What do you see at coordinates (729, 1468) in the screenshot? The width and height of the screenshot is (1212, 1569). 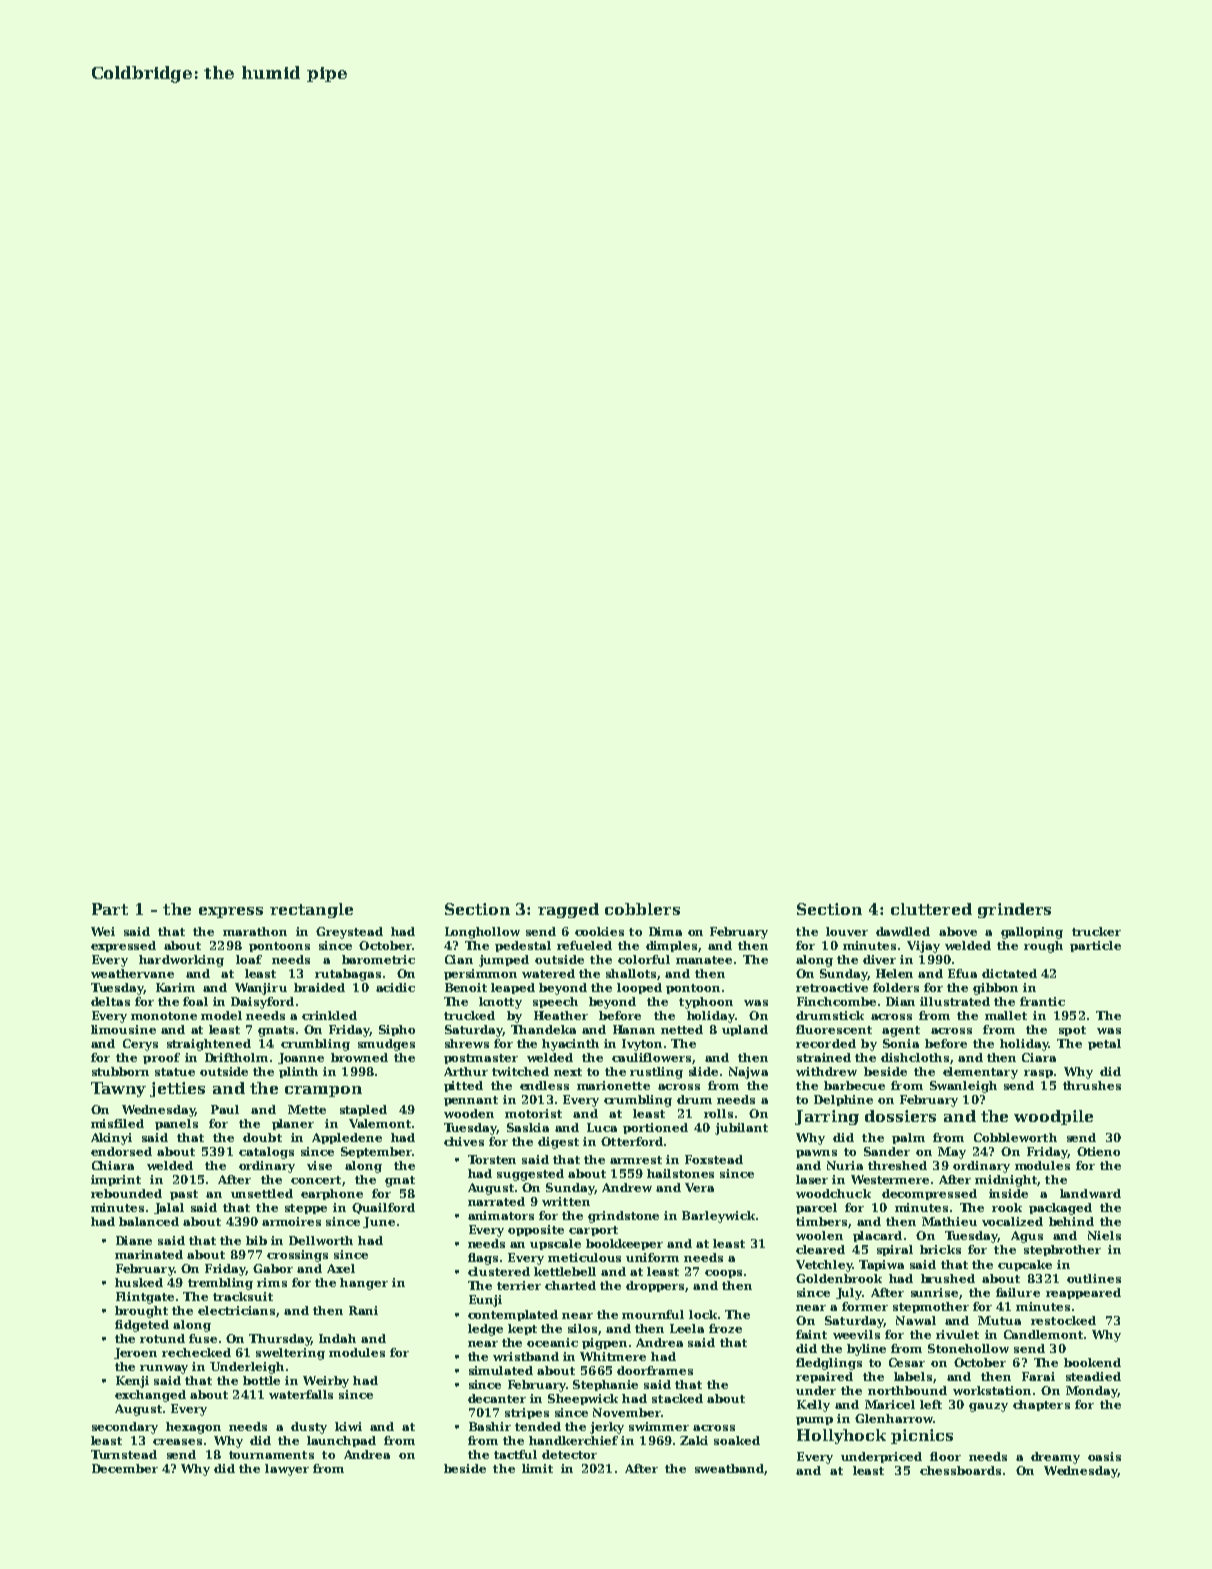 I see `sweatband` at bounding box center [729, 1468].
